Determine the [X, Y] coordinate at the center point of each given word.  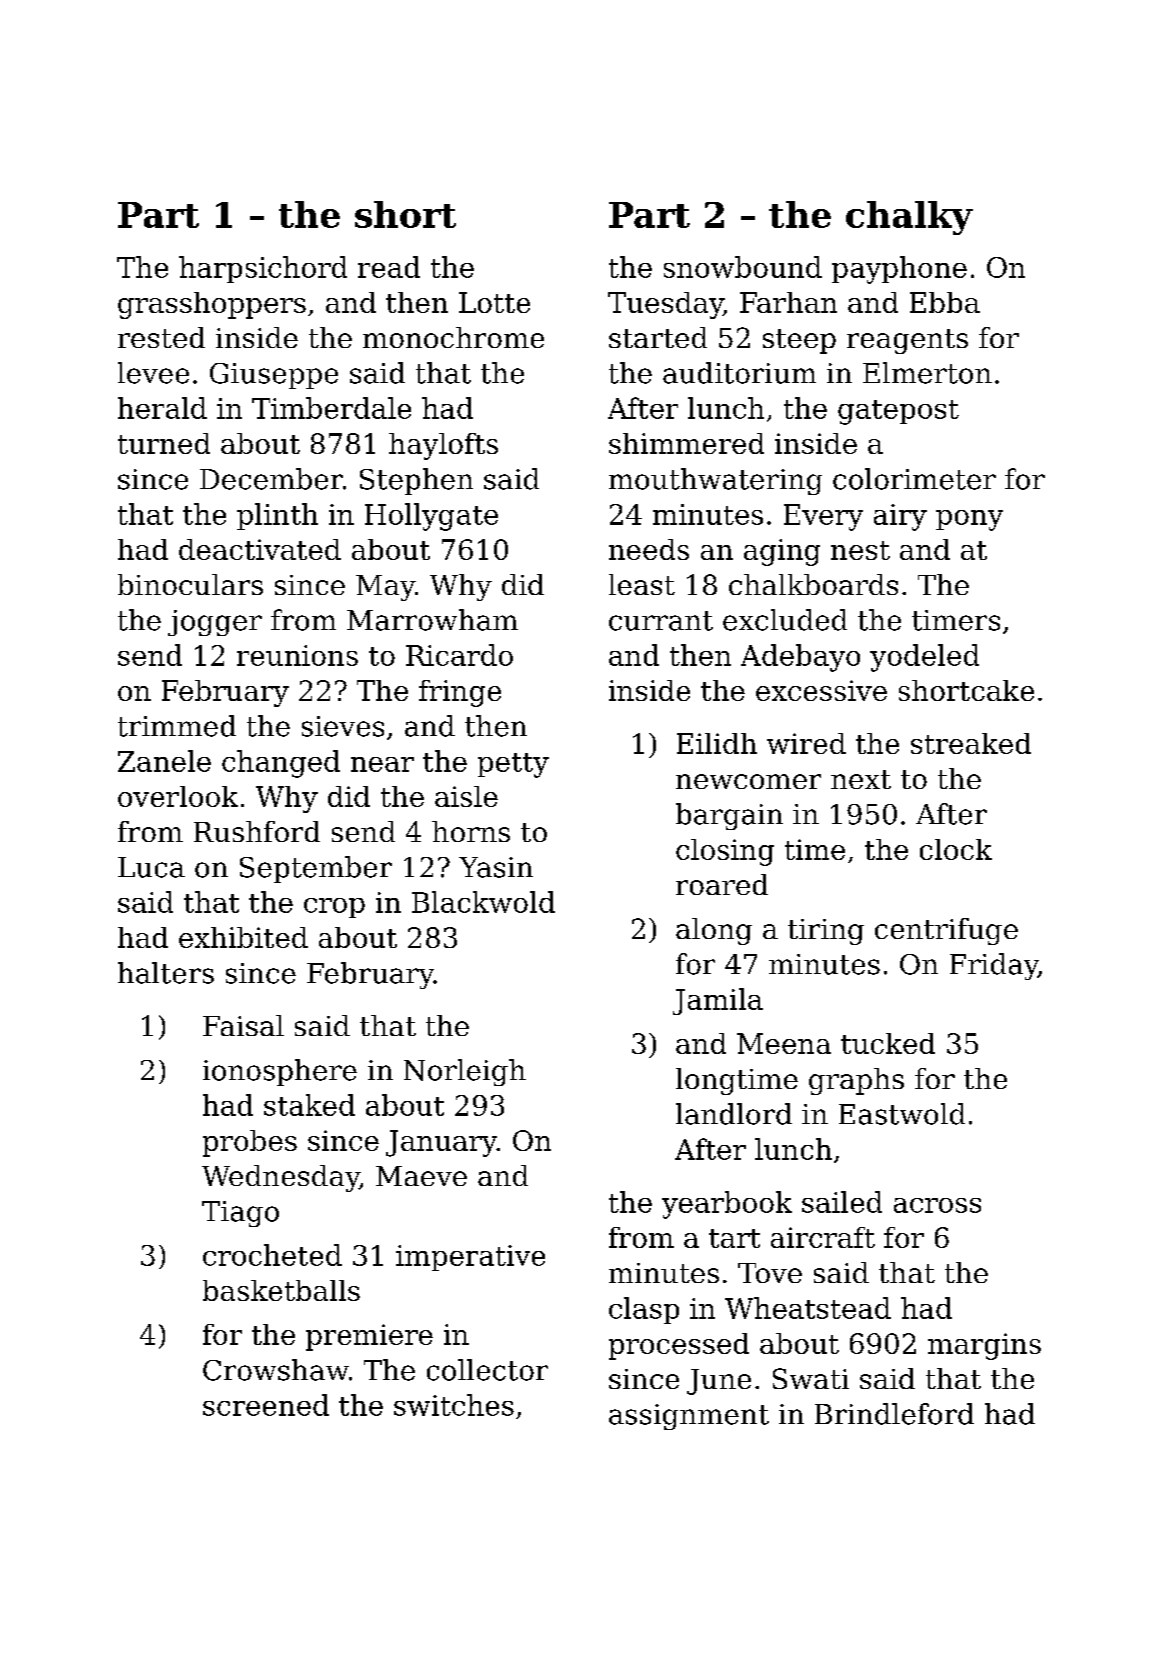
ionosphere [280, 1072]
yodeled [924, 658]
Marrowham [432, 620]
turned [164, 443]
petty [513, 765]
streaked [971, 743]
